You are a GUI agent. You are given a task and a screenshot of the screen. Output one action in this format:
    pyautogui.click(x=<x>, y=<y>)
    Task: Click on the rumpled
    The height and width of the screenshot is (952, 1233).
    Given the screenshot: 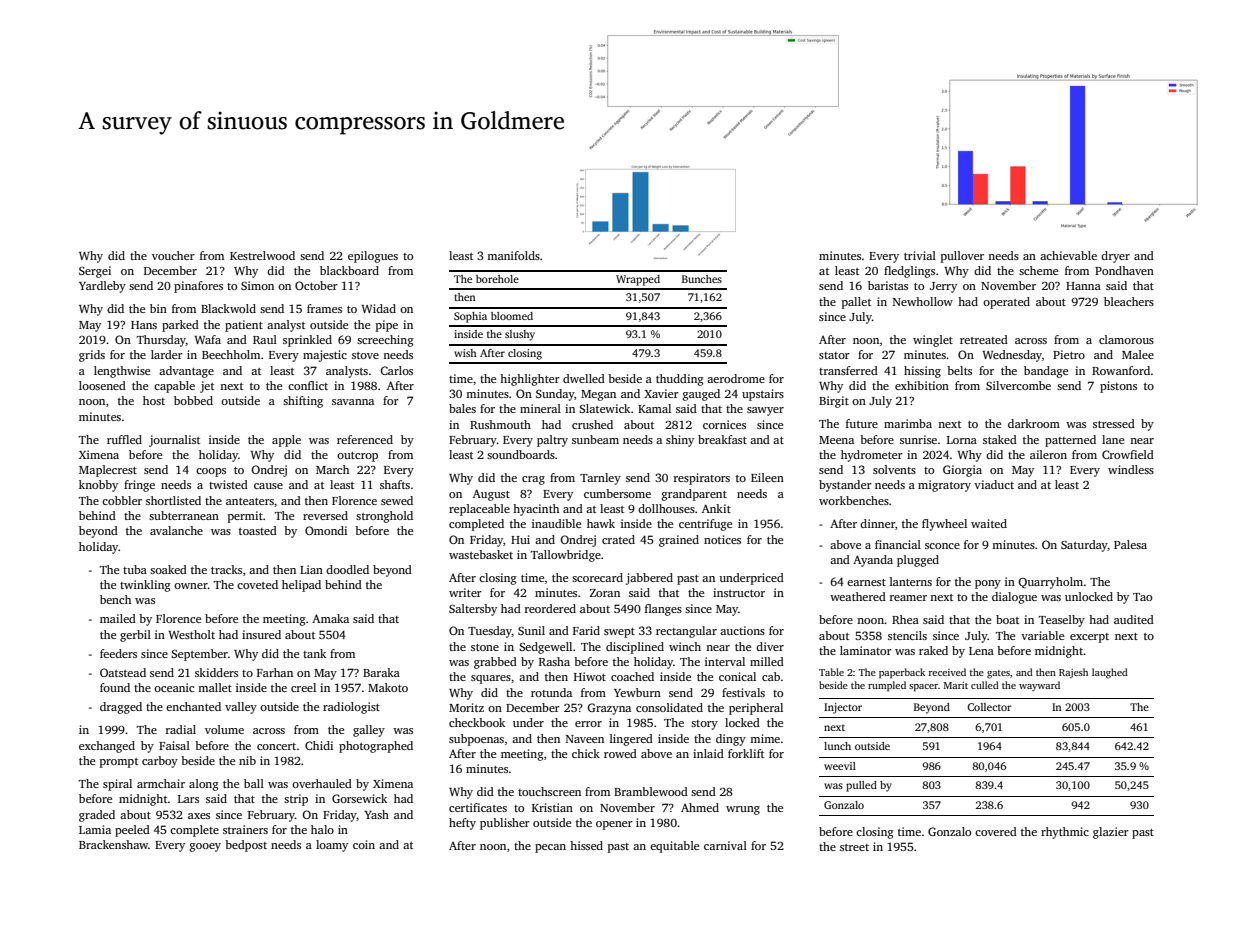 What is the action you would take?
    pyautogui.click(x=887, y=686)
